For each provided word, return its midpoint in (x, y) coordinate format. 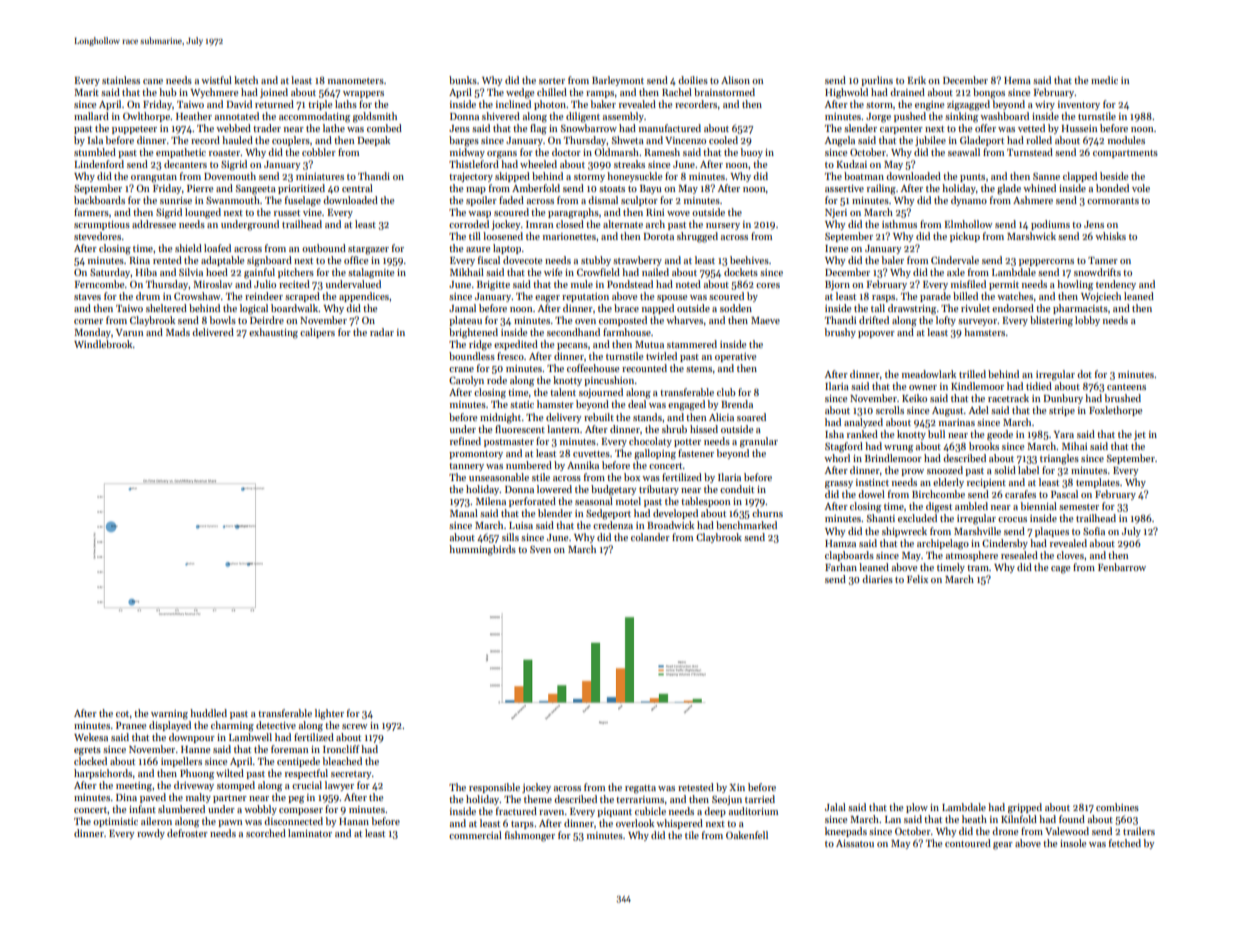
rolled (1039, 140)
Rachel (677, 92)
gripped (1025, 808)
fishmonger (530, 836)
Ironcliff (341, 749)
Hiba (146, 272)
